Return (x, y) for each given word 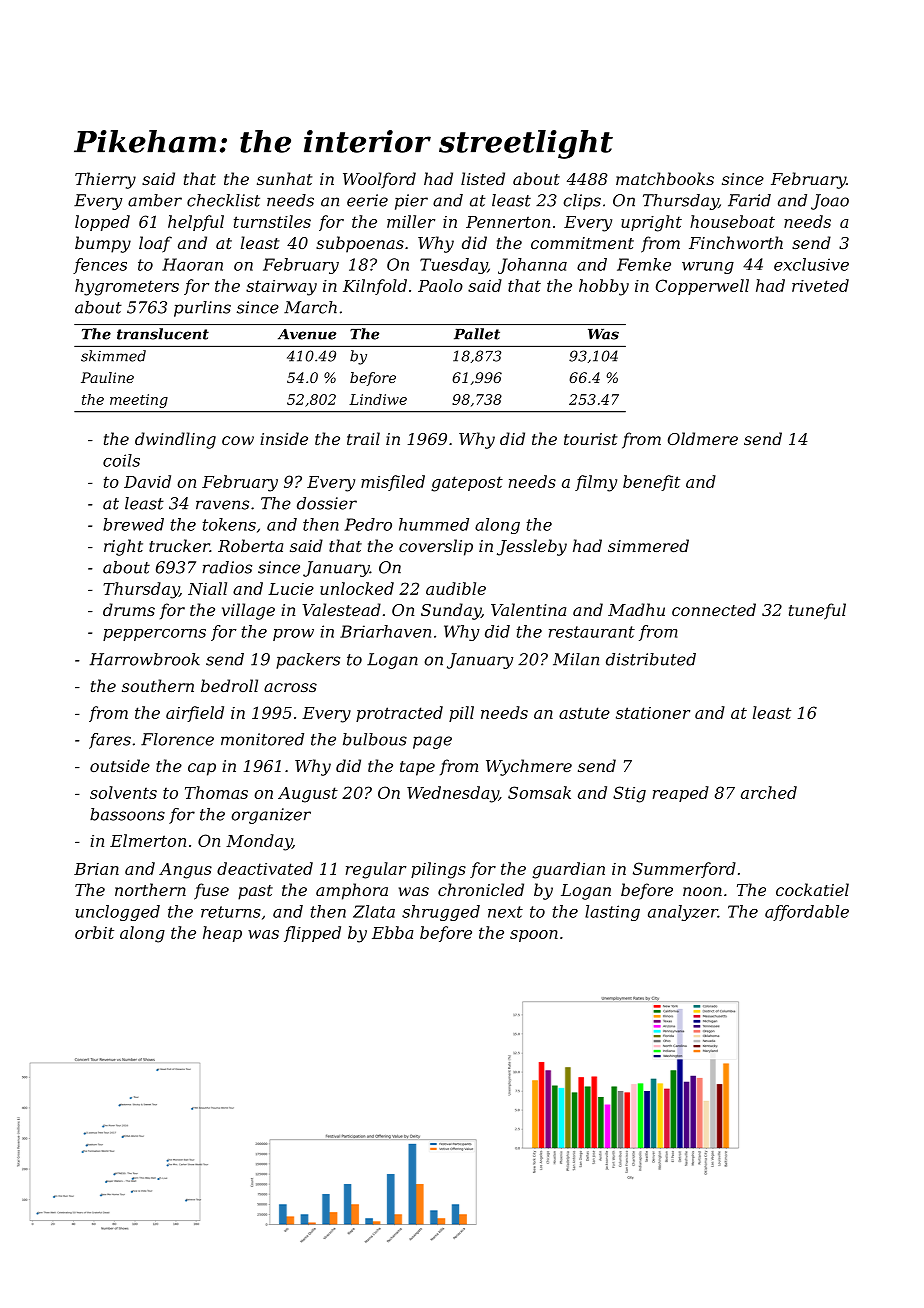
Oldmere (703, 438)
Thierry (105, 180)
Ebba (392, 932)
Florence (177, 739)
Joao (830, 202)
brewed (133, 524)
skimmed (113, 356)
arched (769, 792)
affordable (807, 913)
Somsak (539, 792)
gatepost (467, 484)
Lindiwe (378, 399)
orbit (94, 932)
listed (483, 178)
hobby (604, 287)
